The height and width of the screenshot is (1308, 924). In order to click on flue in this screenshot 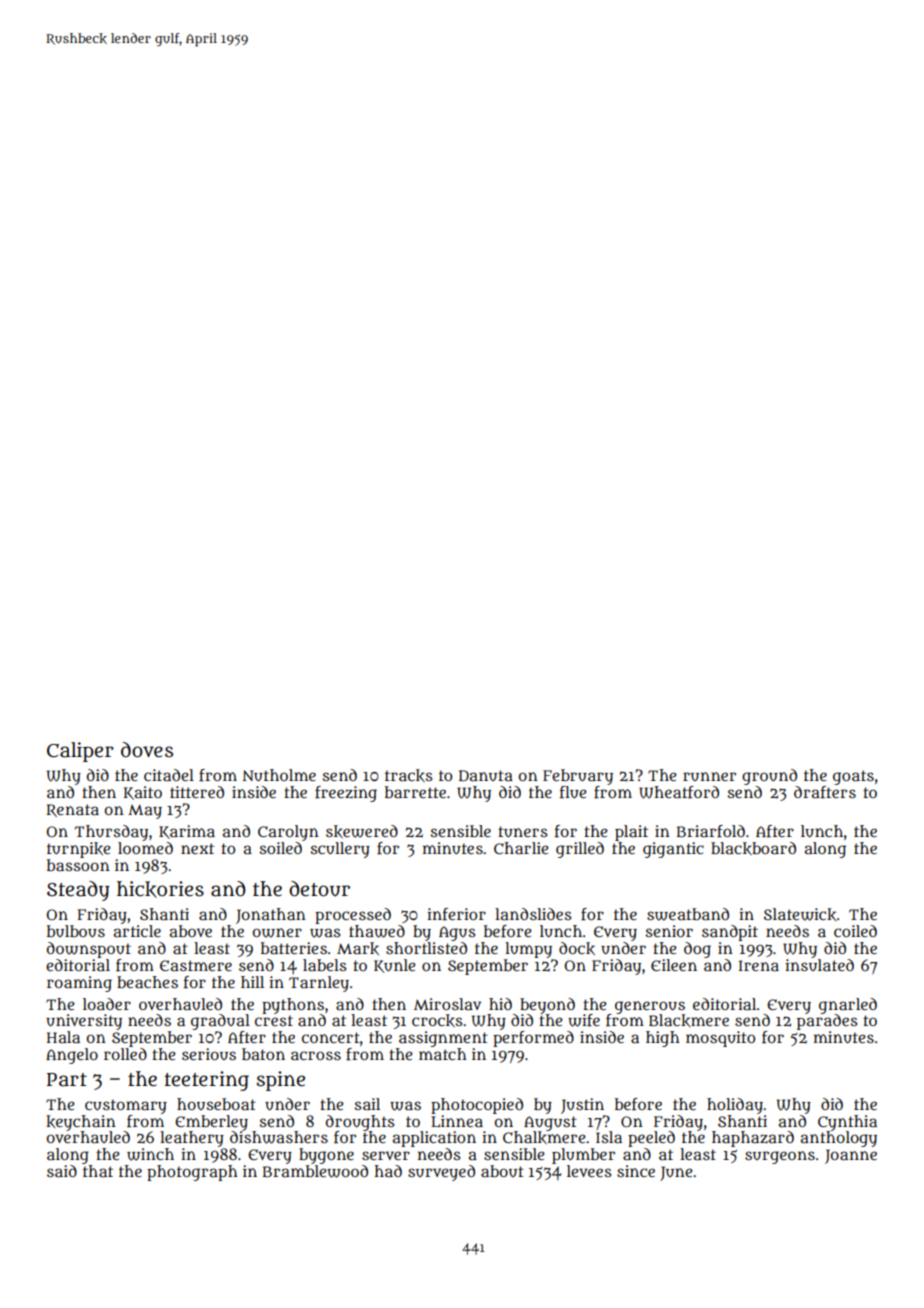, I will do `click(573, 792)`.
